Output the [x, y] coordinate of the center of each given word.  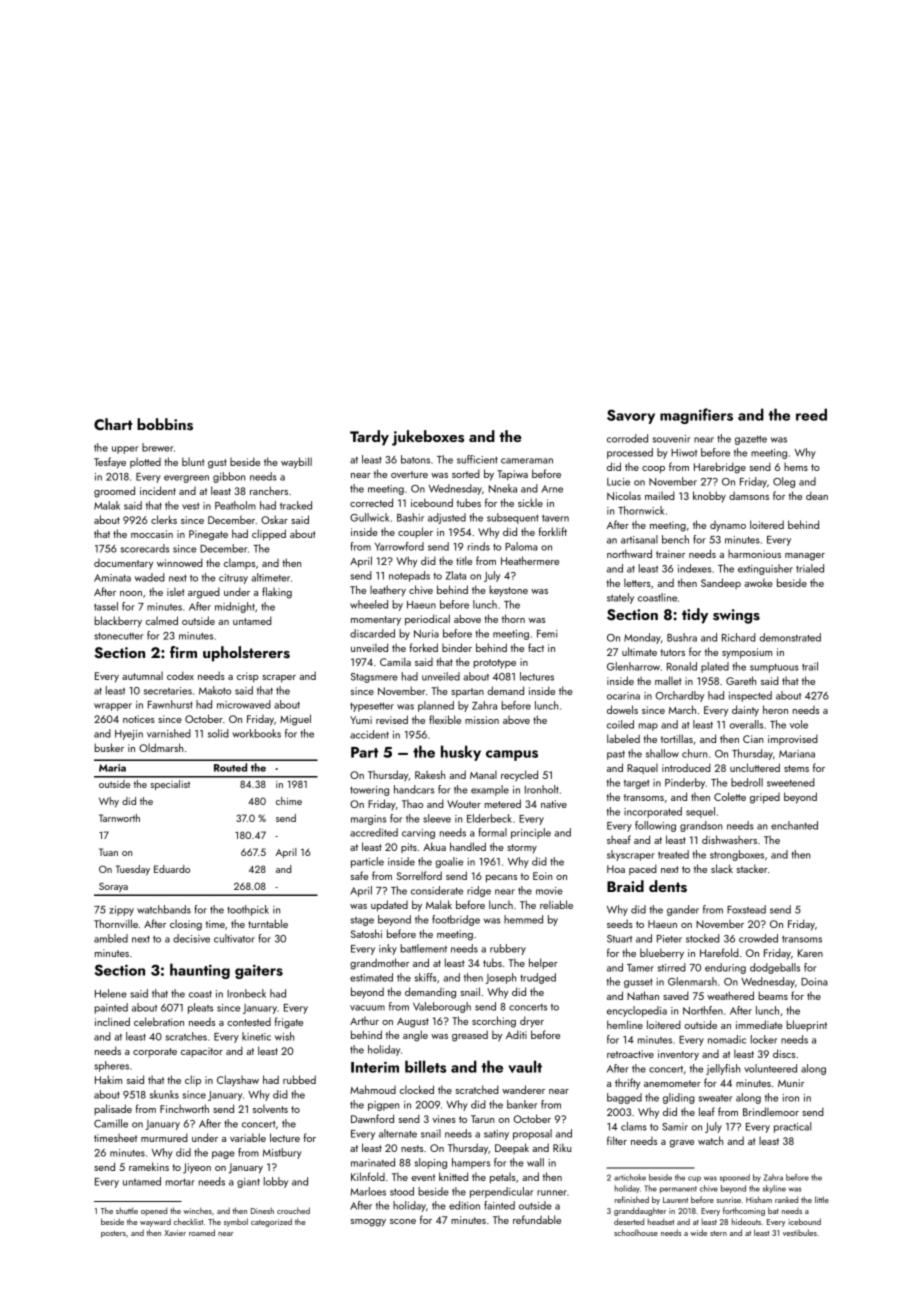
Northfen [703, 1010]
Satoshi [366, 933]
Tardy [369, 438]
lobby [276, 1182]
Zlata [456, 575]
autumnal [142, 675]
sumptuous [774, 668]
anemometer [672, 1083]
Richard [739, 637]
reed [811, 414]
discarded [372, 633]
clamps [239, 563]
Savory [631, 416]
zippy [121, 911]
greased [470, 1036]
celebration [159, 1021]
